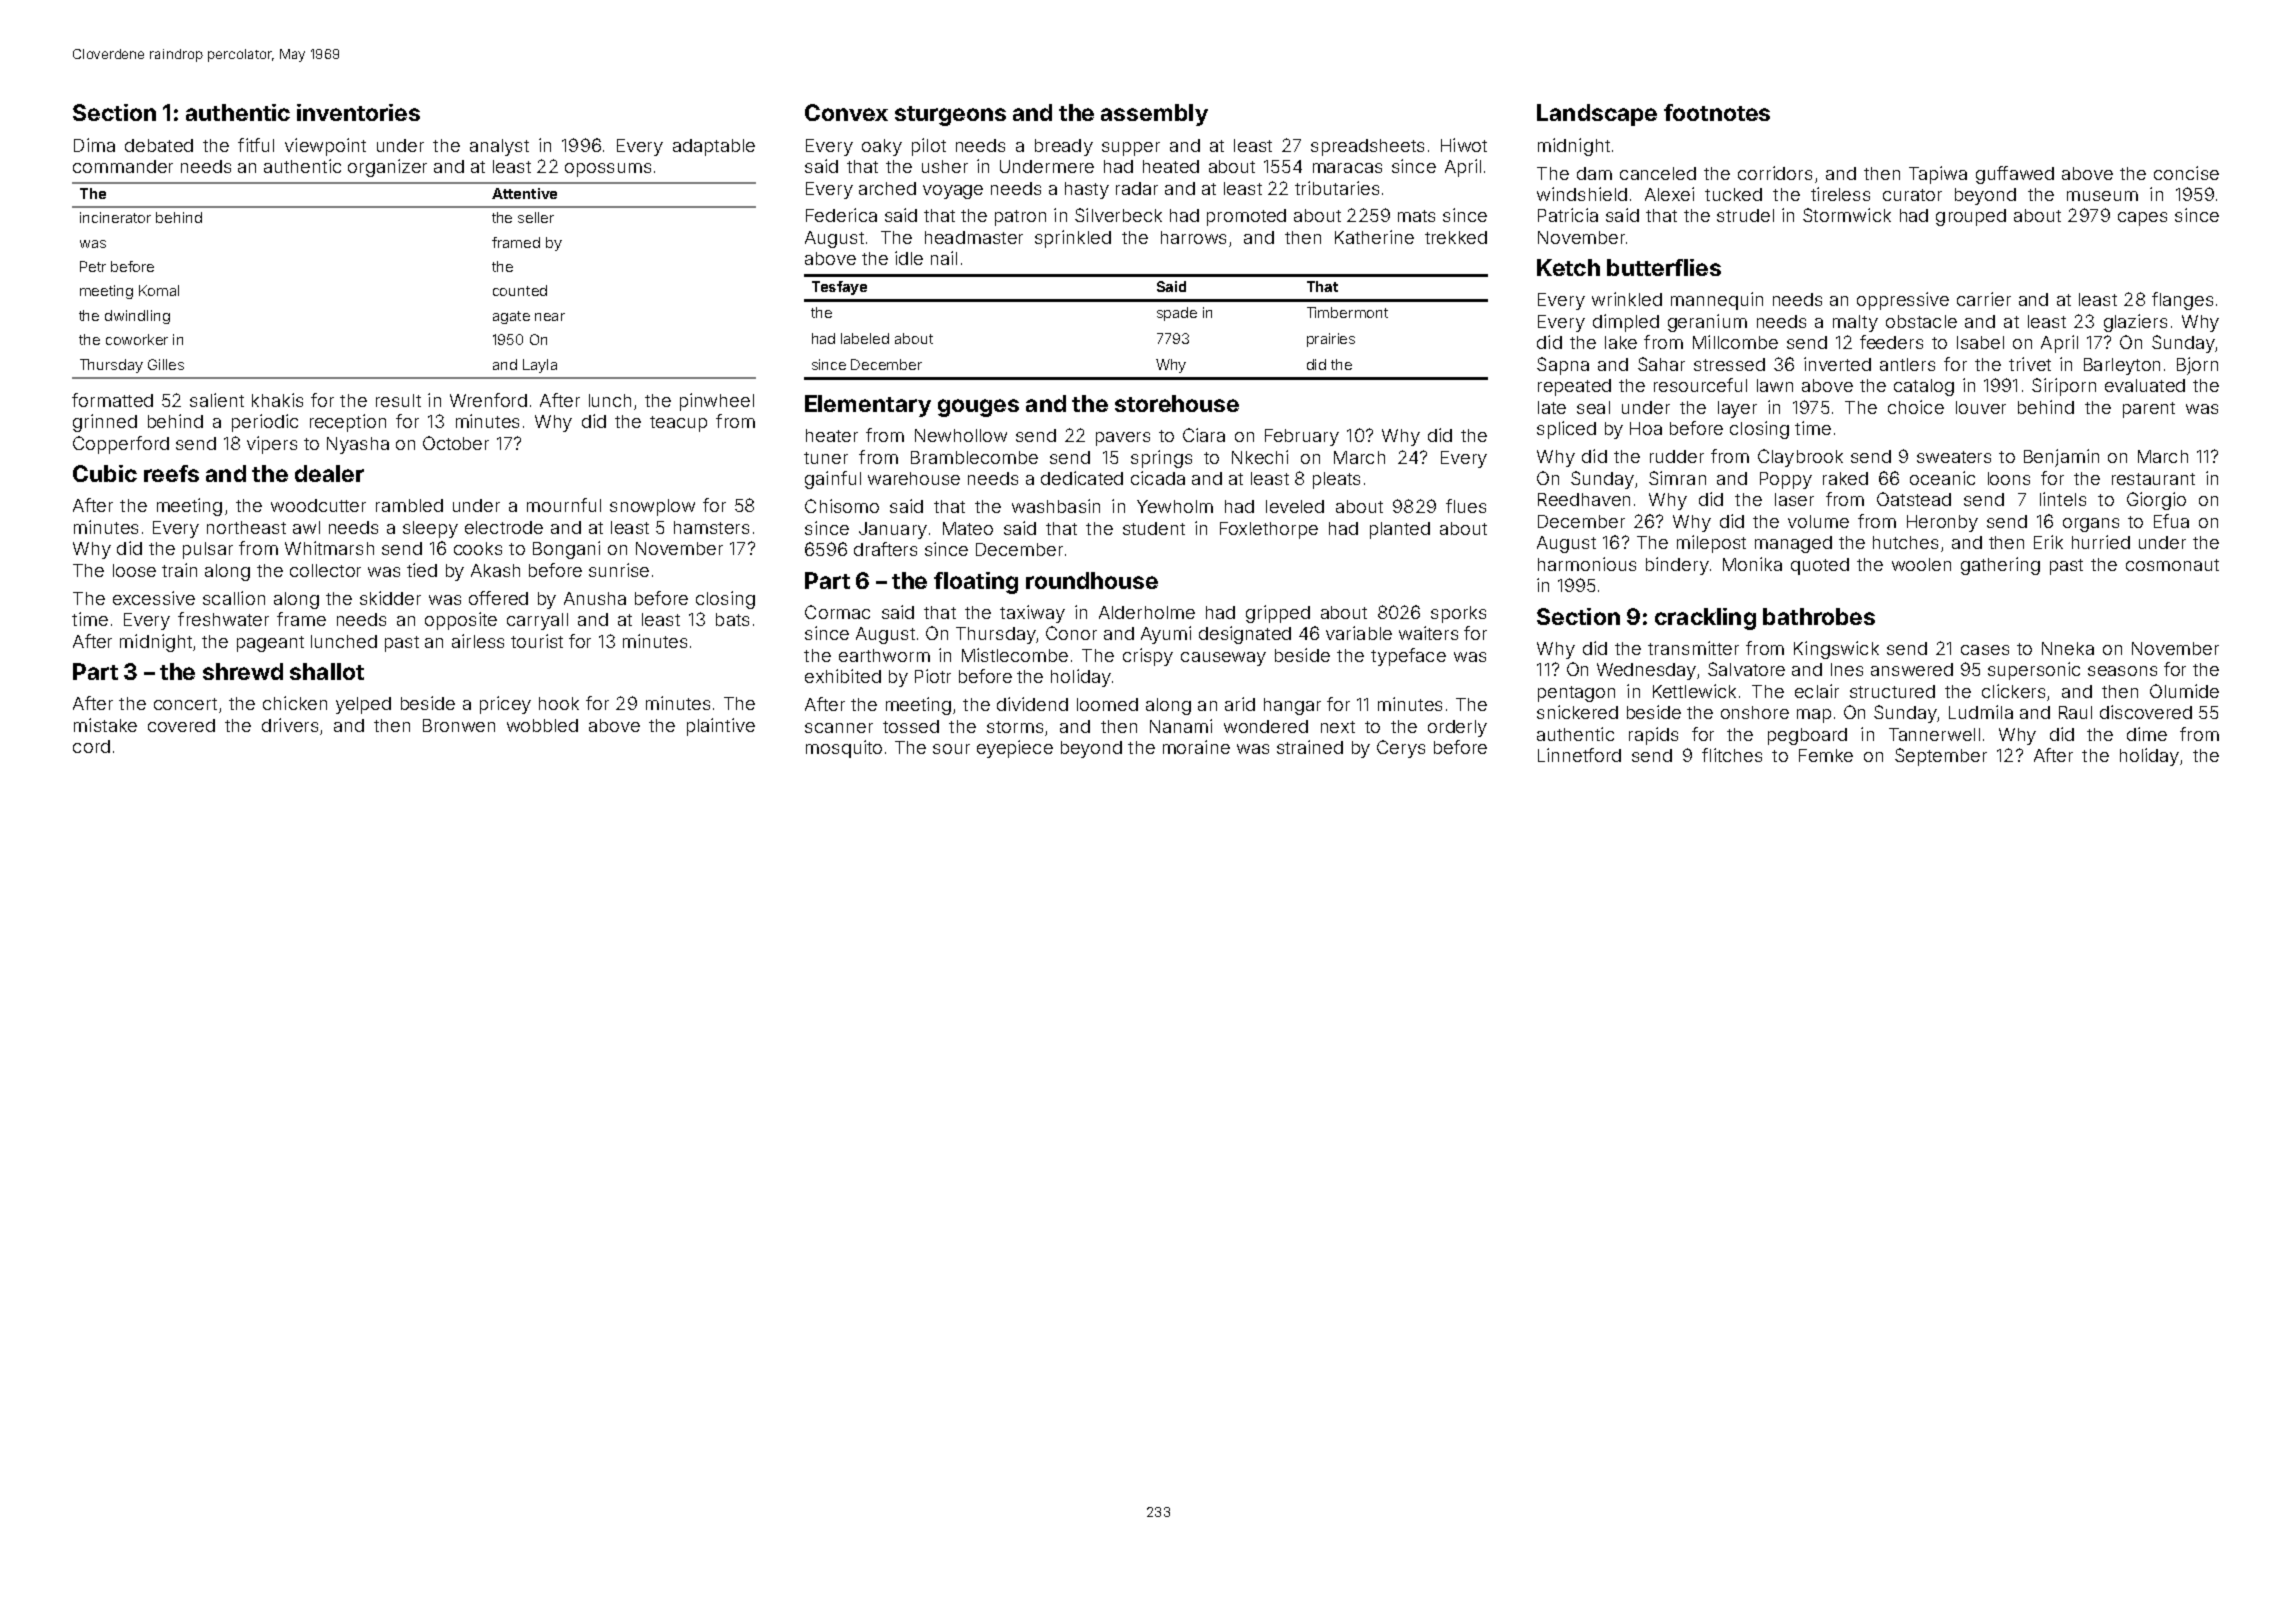 Image resolution: width=2292 pixels, height=1620 pixels. What do you see at coordinates (1717, 112) in the screenshot?
I see `footnotes` at bounding box center [1717, 112].
